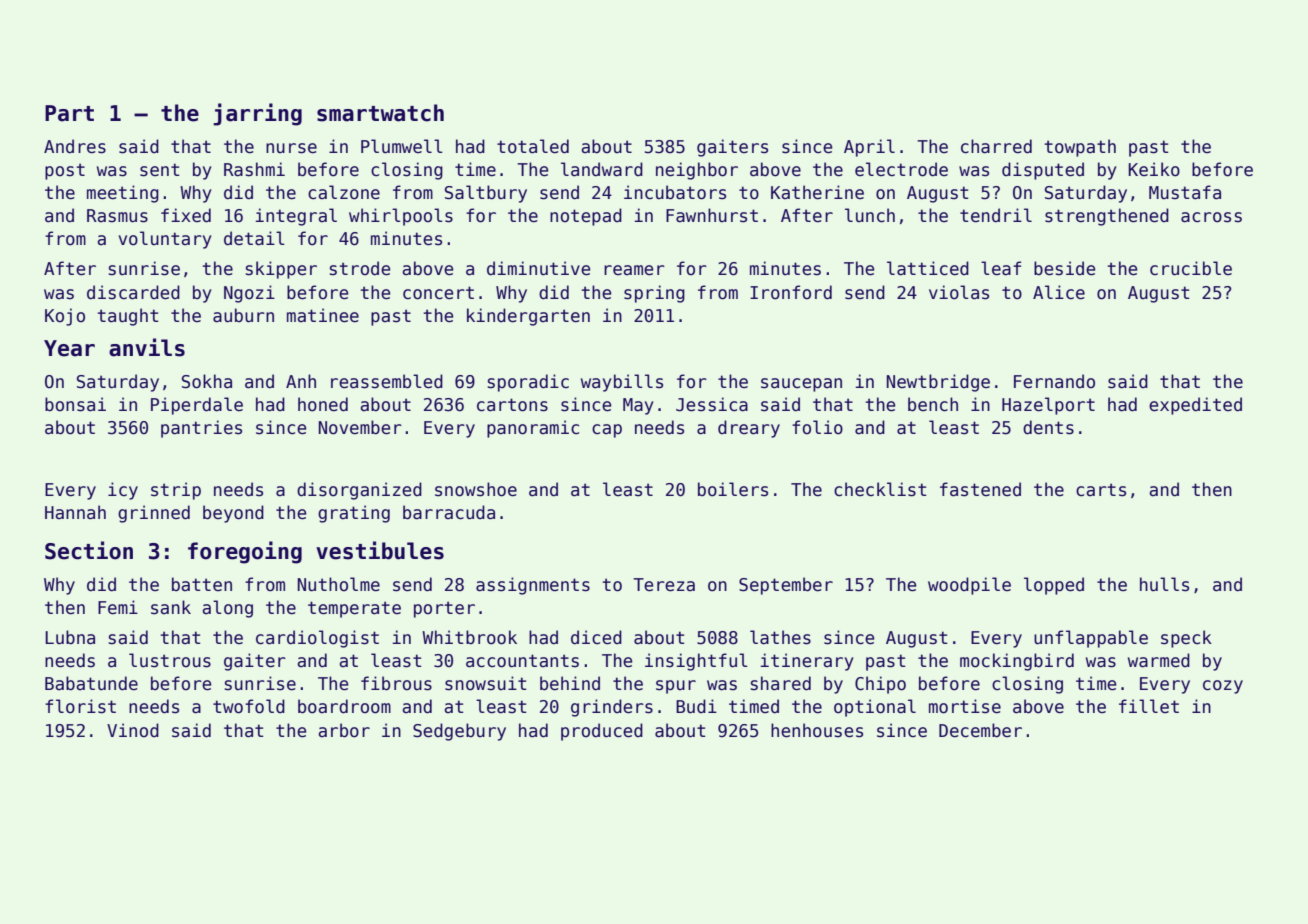 The image size is (1308, 924). I want to click on produced, so click(602, 732).
